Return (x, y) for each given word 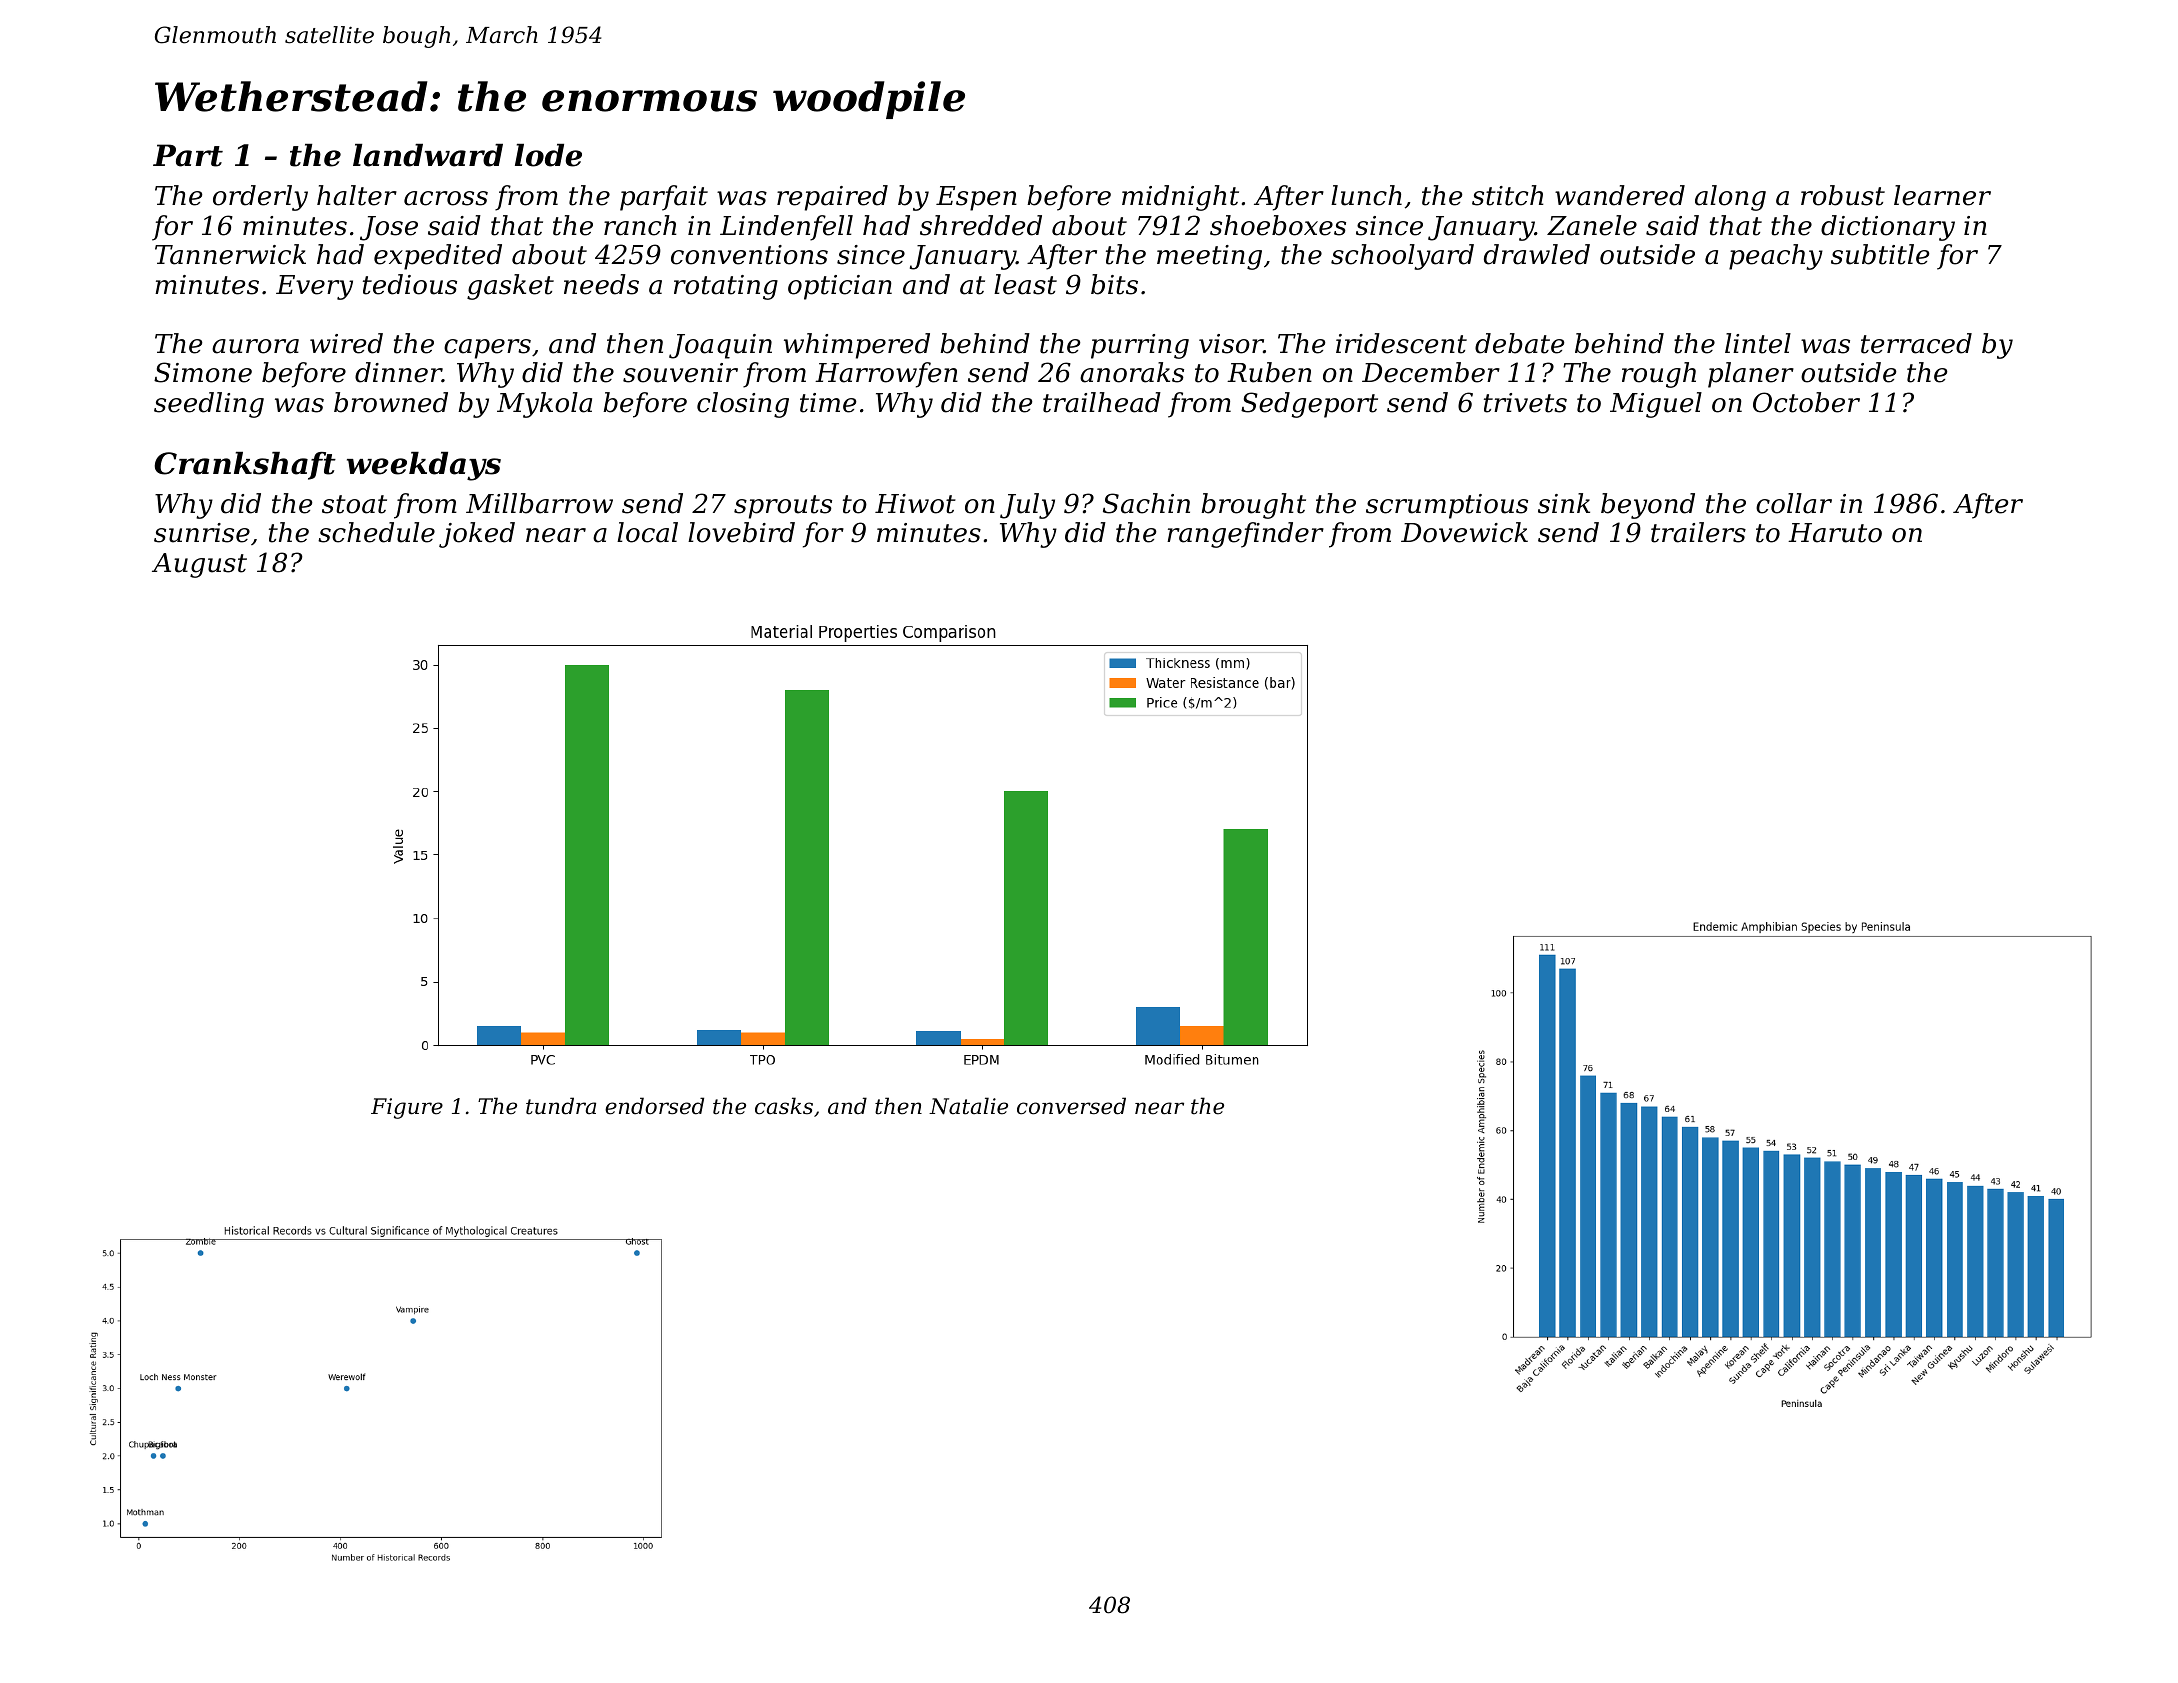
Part (188, 155)
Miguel (1656, 405)
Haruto (1835, 533)
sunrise (202, 533)
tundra (561, 1106)
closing (743, 405)
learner (1942, 195)
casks (784, 1106)
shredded (981, 225)
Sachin (1146, 503)
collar (1794, 503)
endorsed (654, 1106)
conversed (1071, 1106)
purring (1140, 346)
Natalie (968, 1106)
